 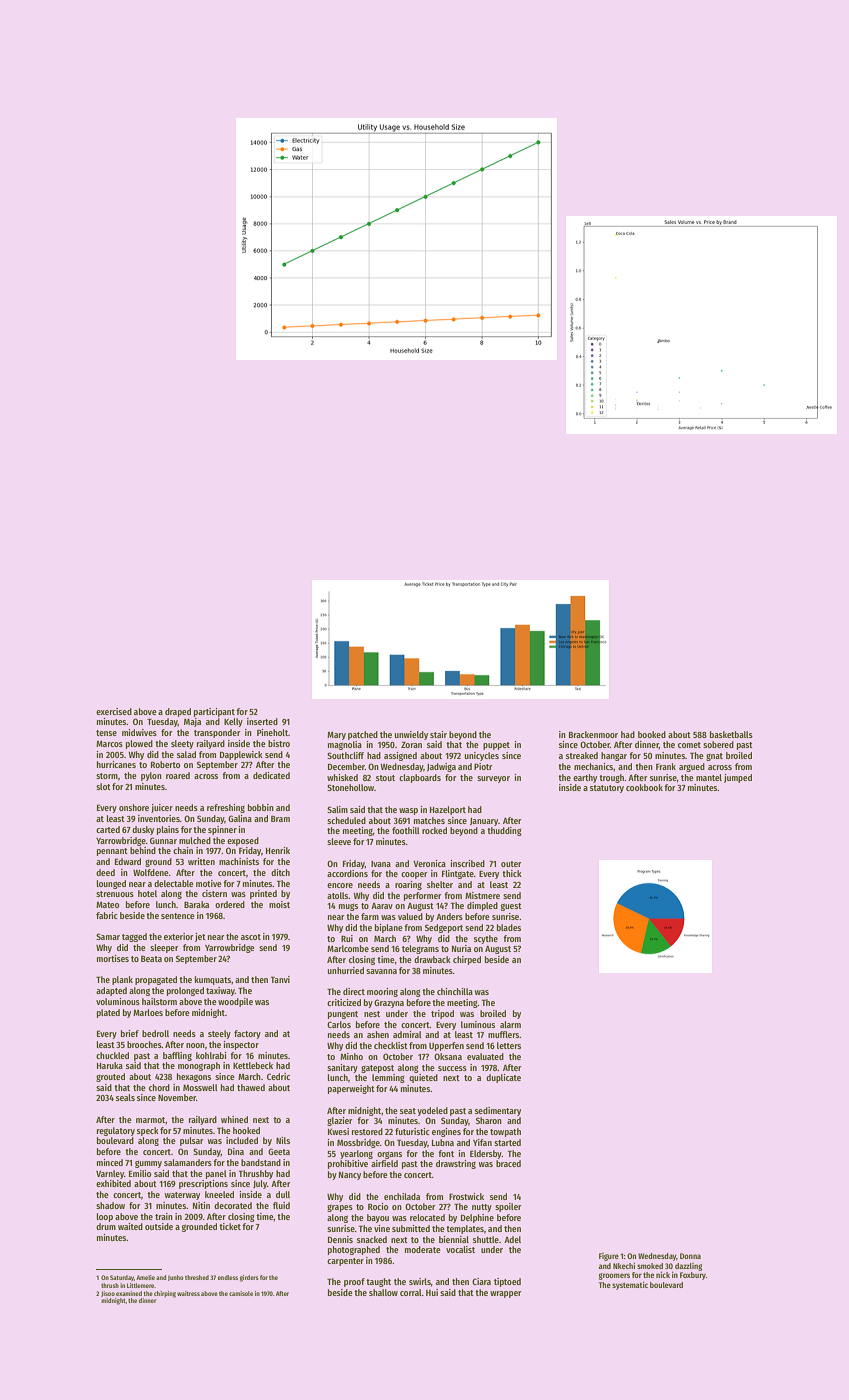 What do you see at coordinates (340, 1239) in the screenshot?
I see `Dennis` at bounding box center [340, 1239].
